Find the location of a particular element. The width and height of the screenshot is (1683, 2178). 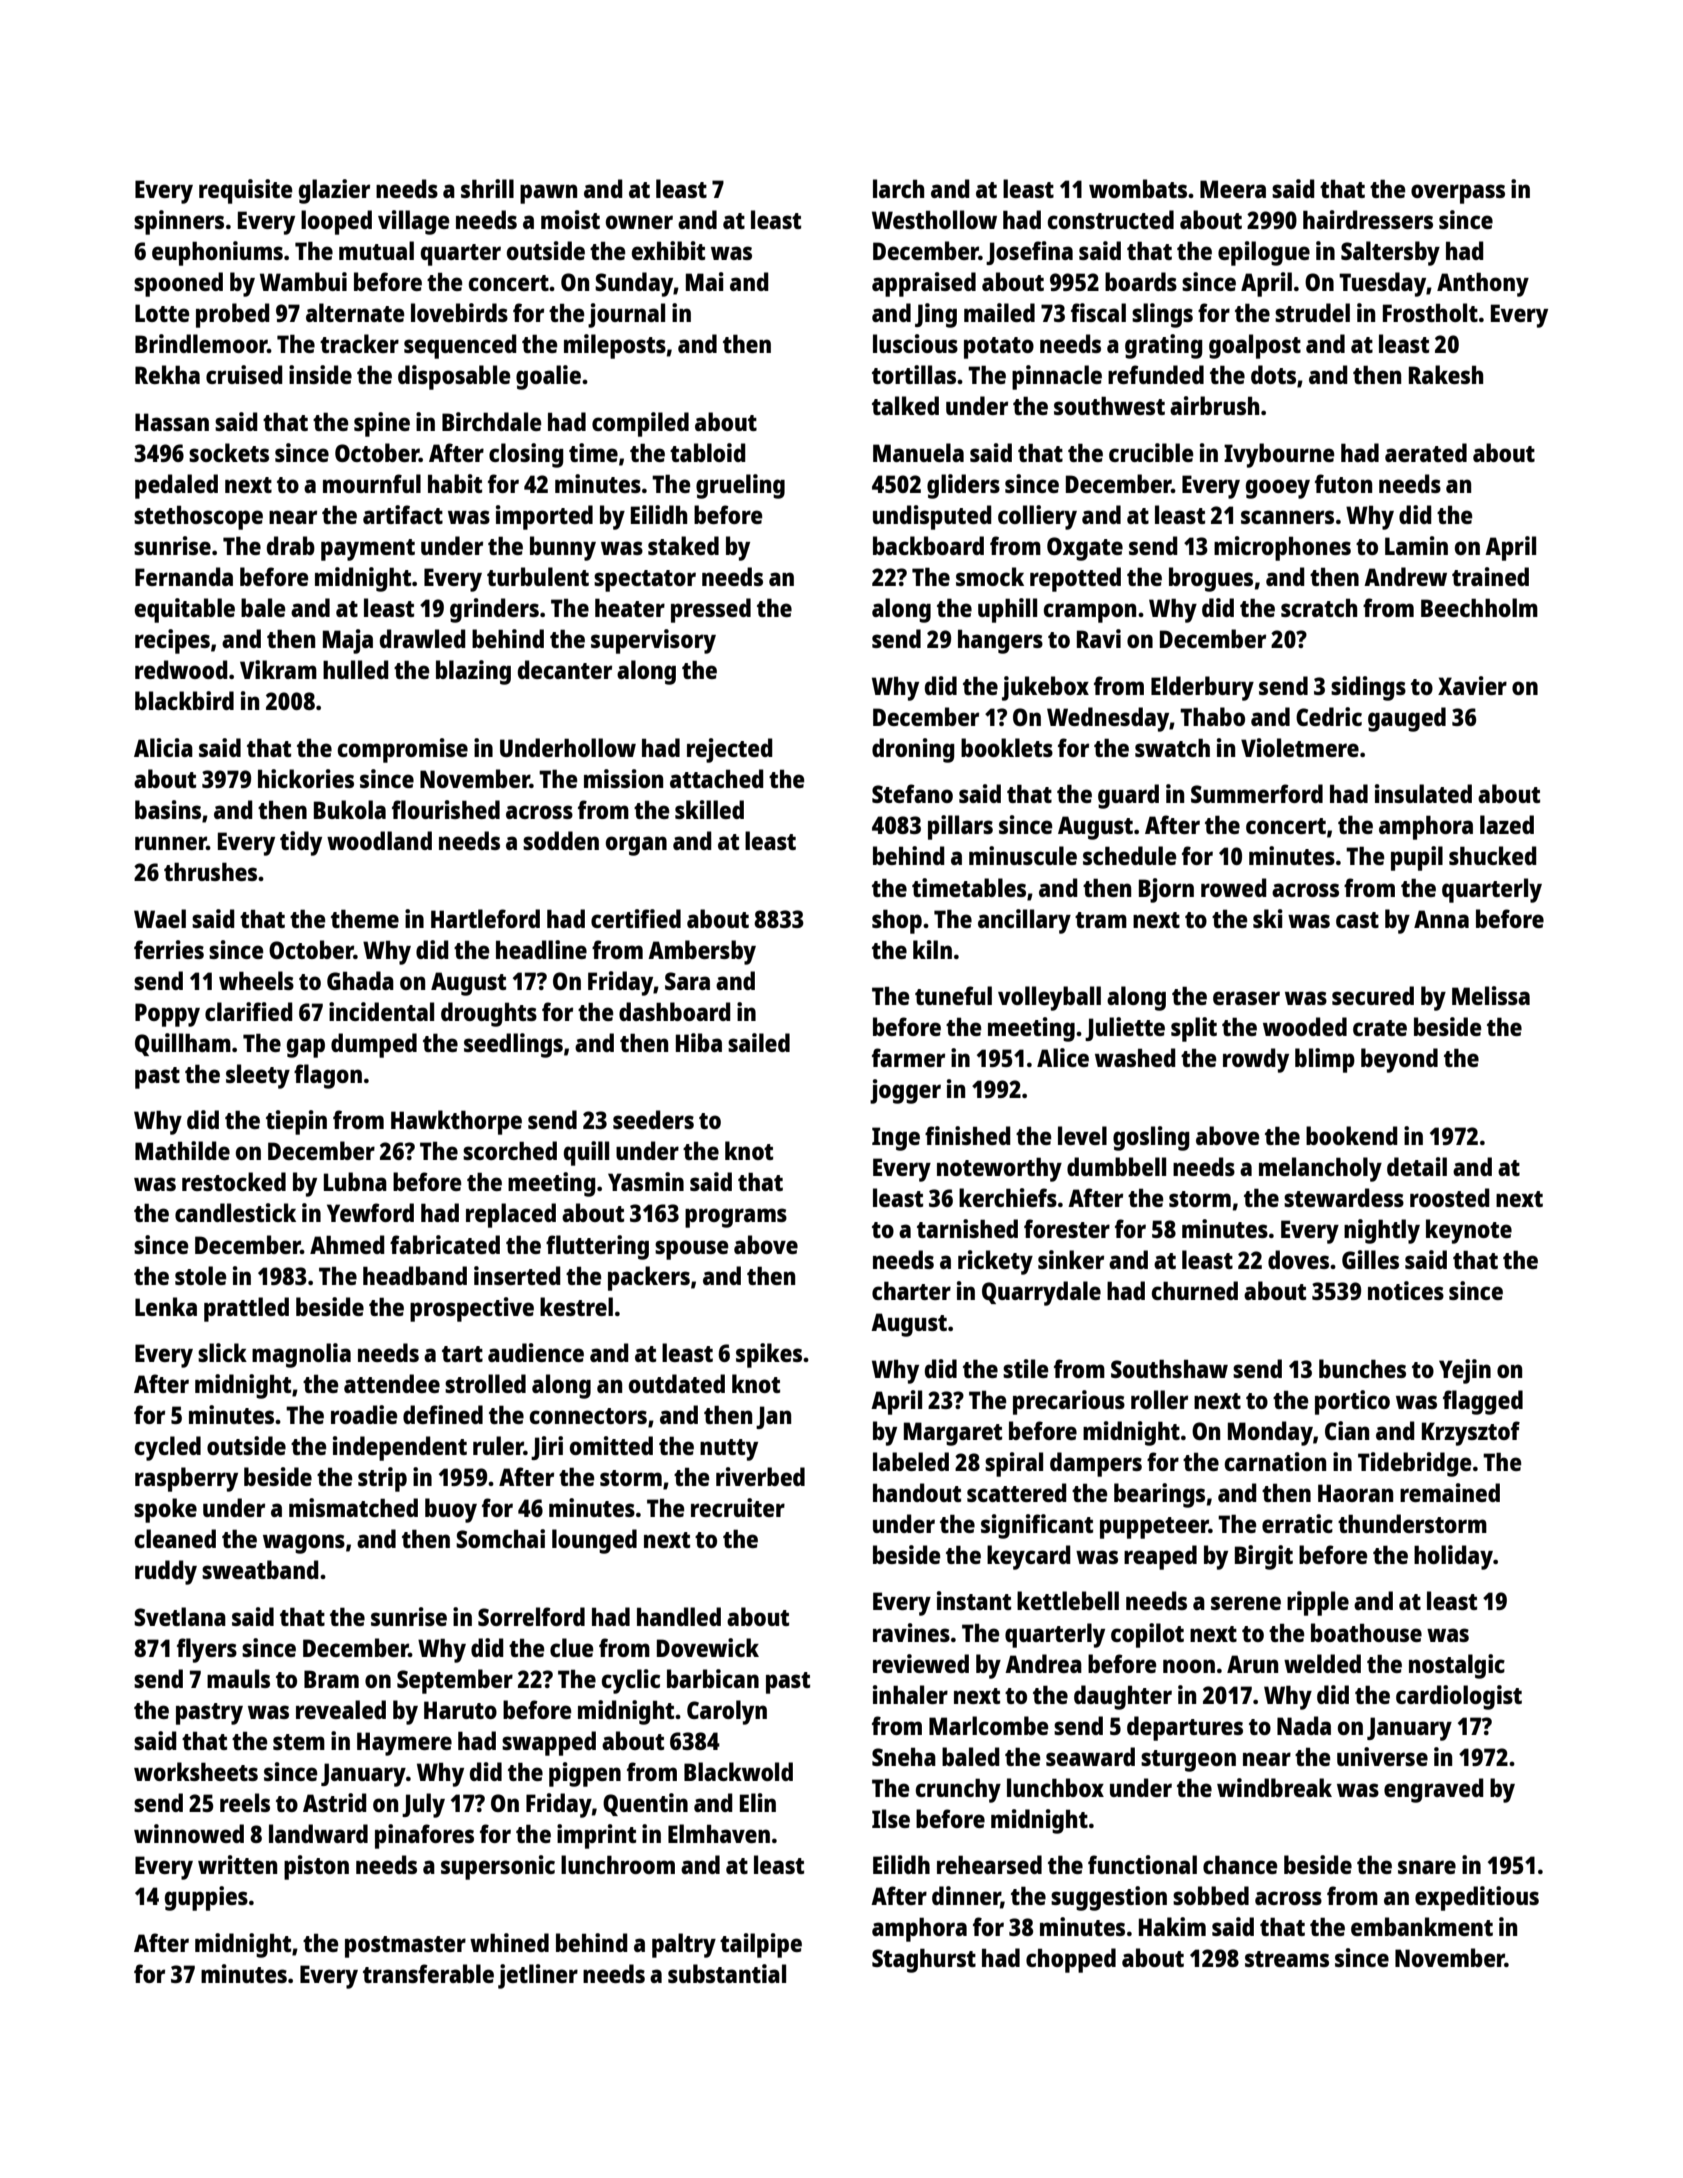

rowdy is located at coordinates (1256, 1060).
